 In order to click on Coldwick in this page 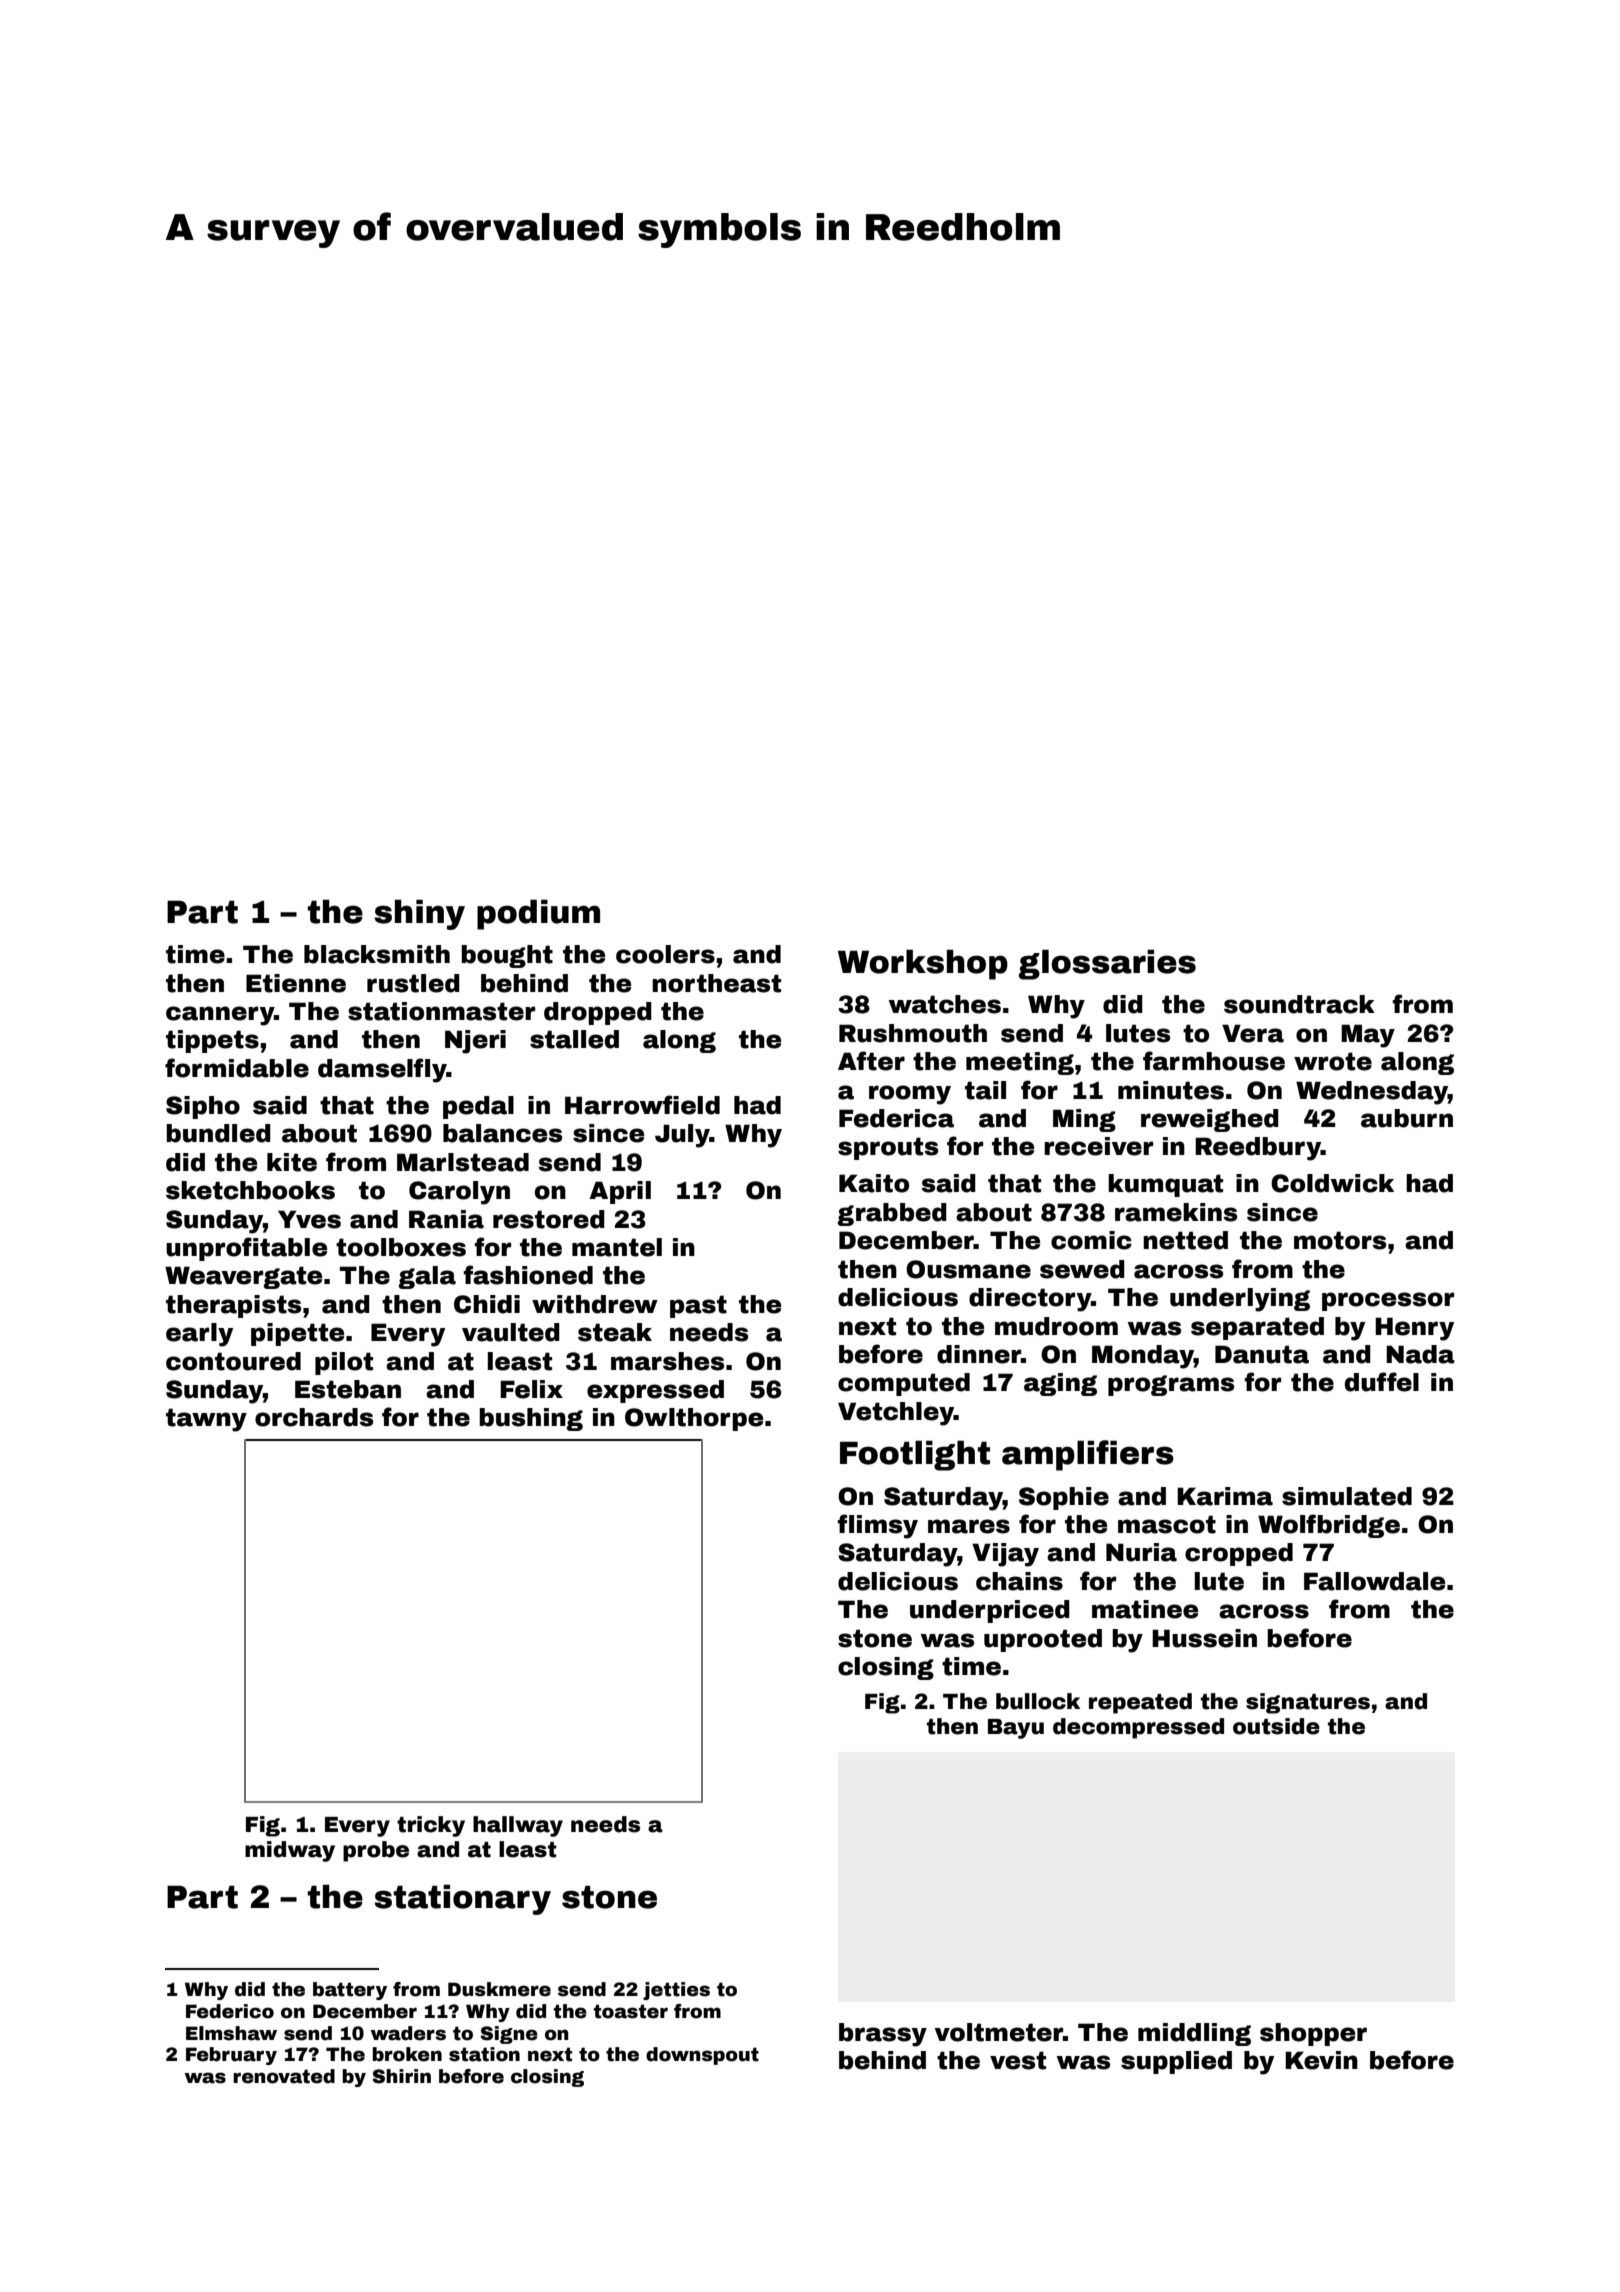, I will do `click(1332, 1183)`.
